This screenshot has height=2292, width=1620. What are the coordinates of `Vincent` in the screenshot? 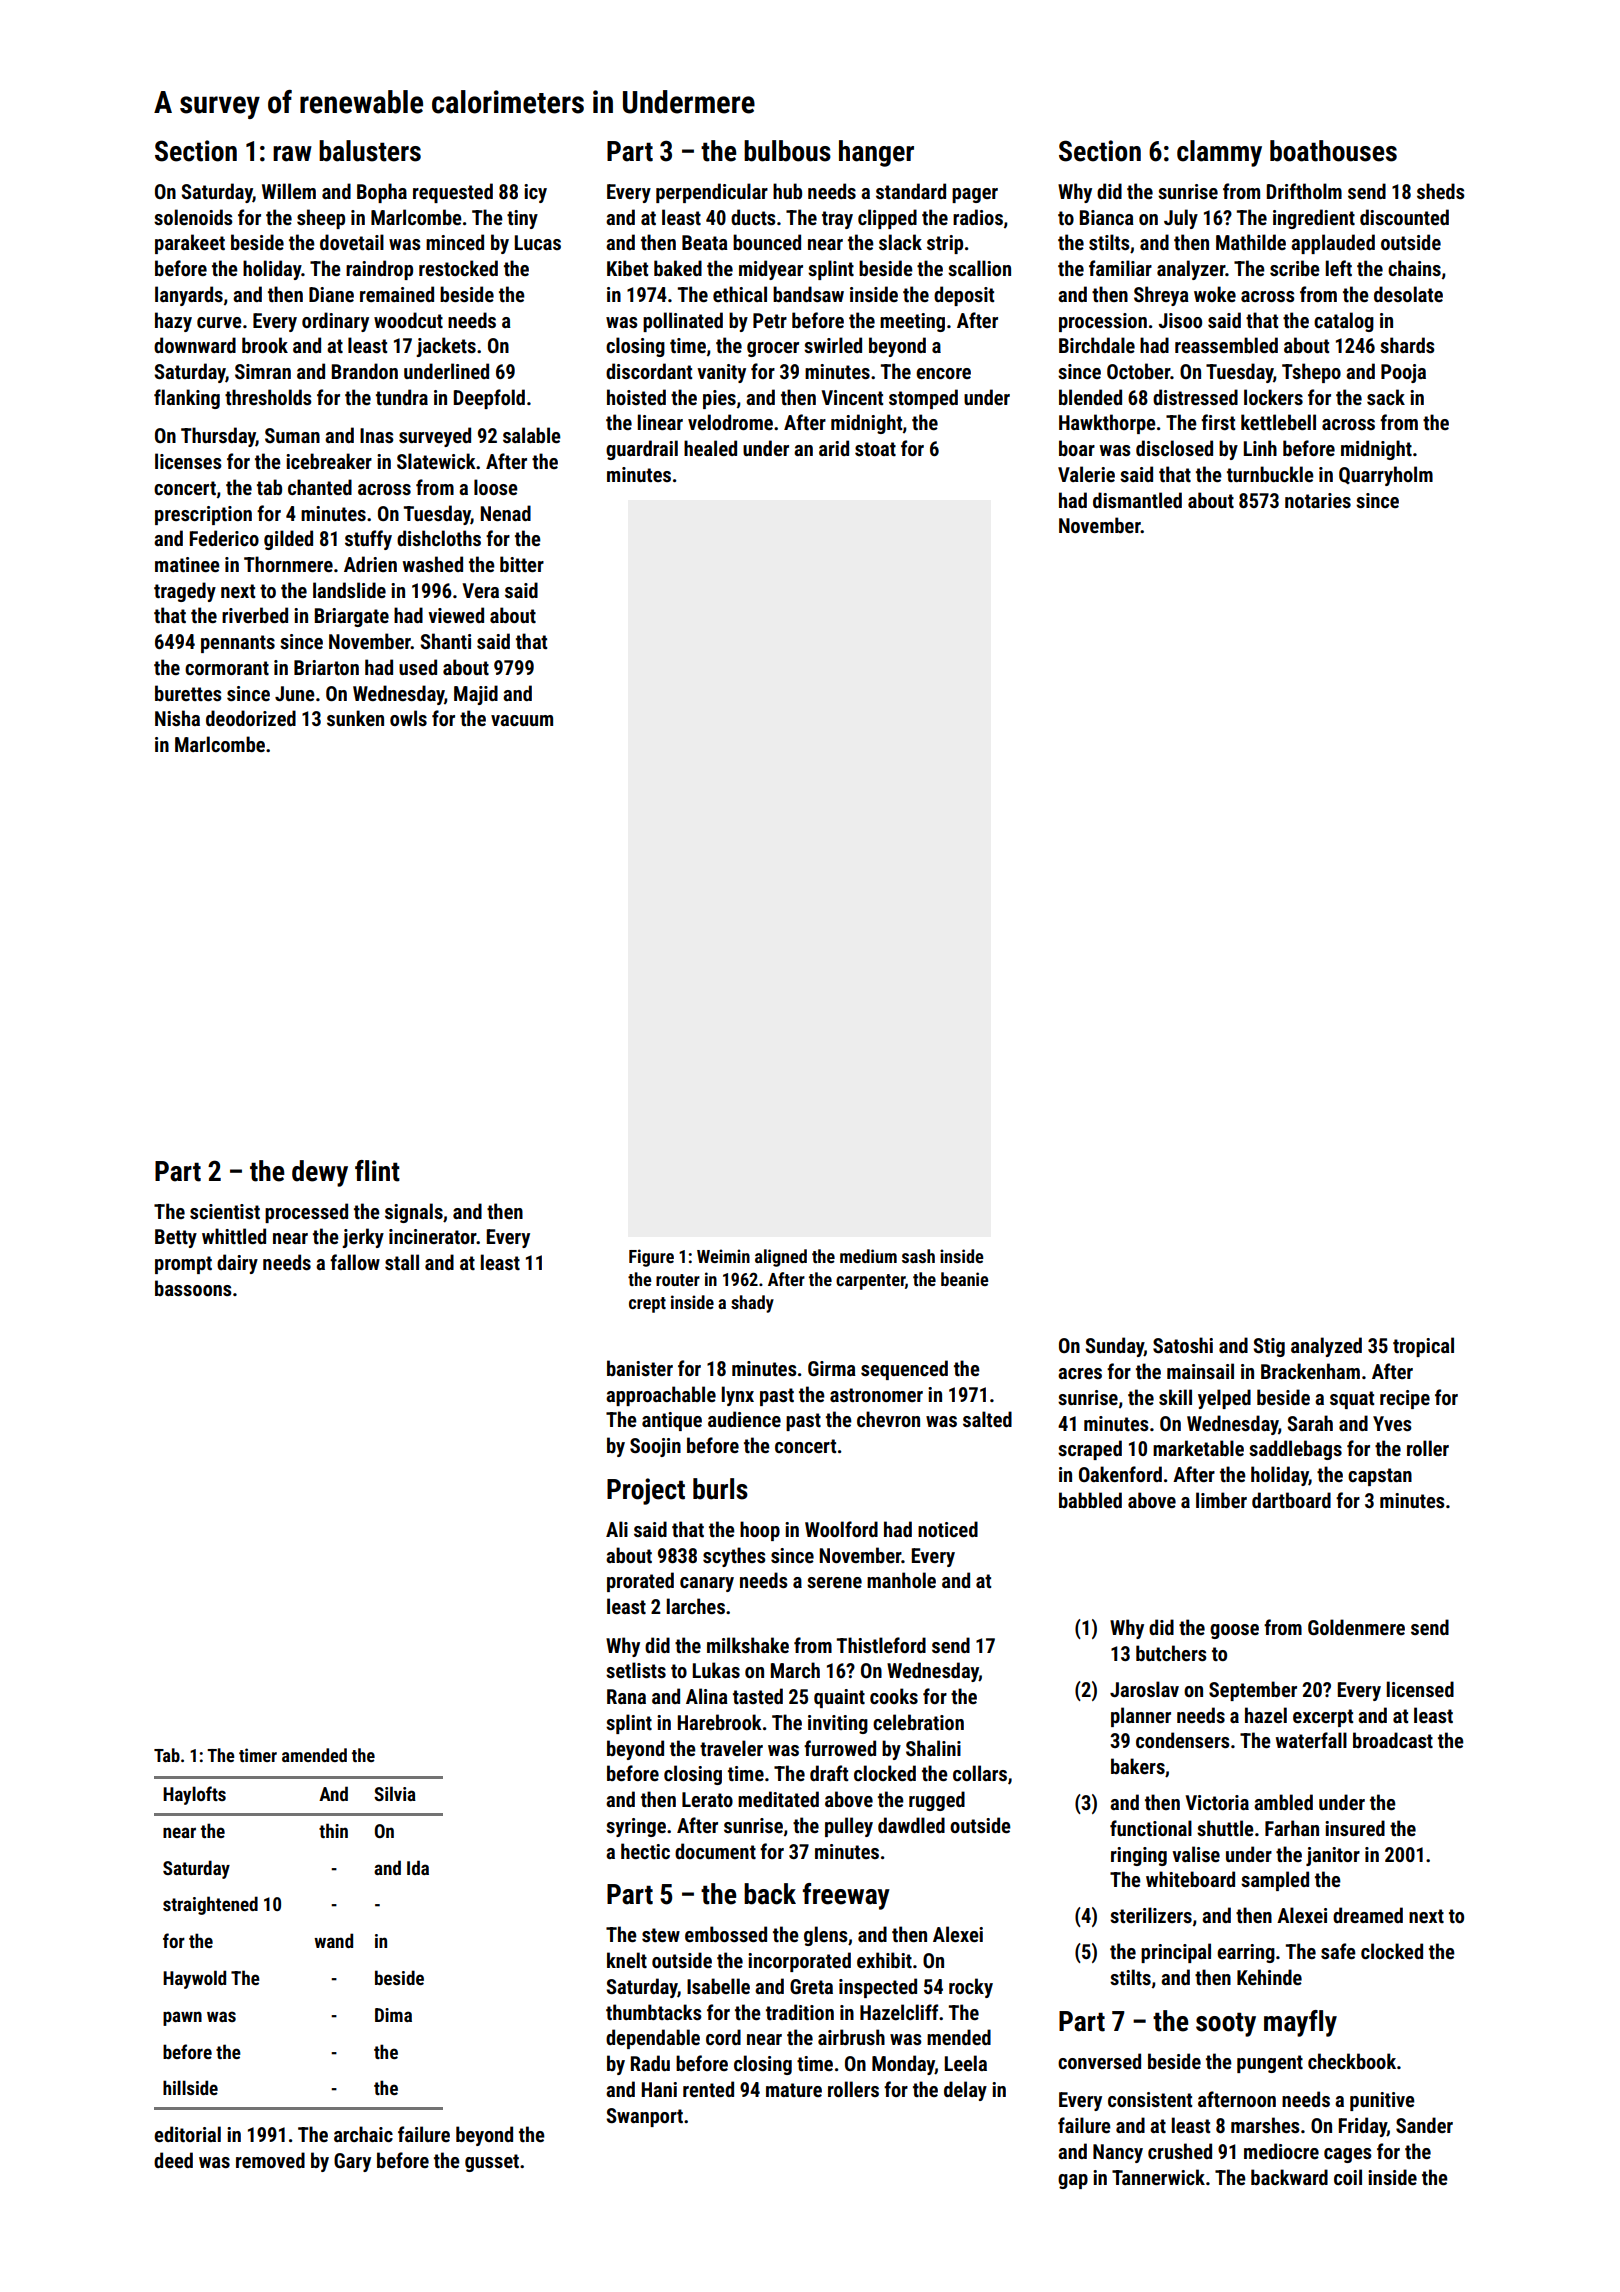 It's located at (852, 397).
